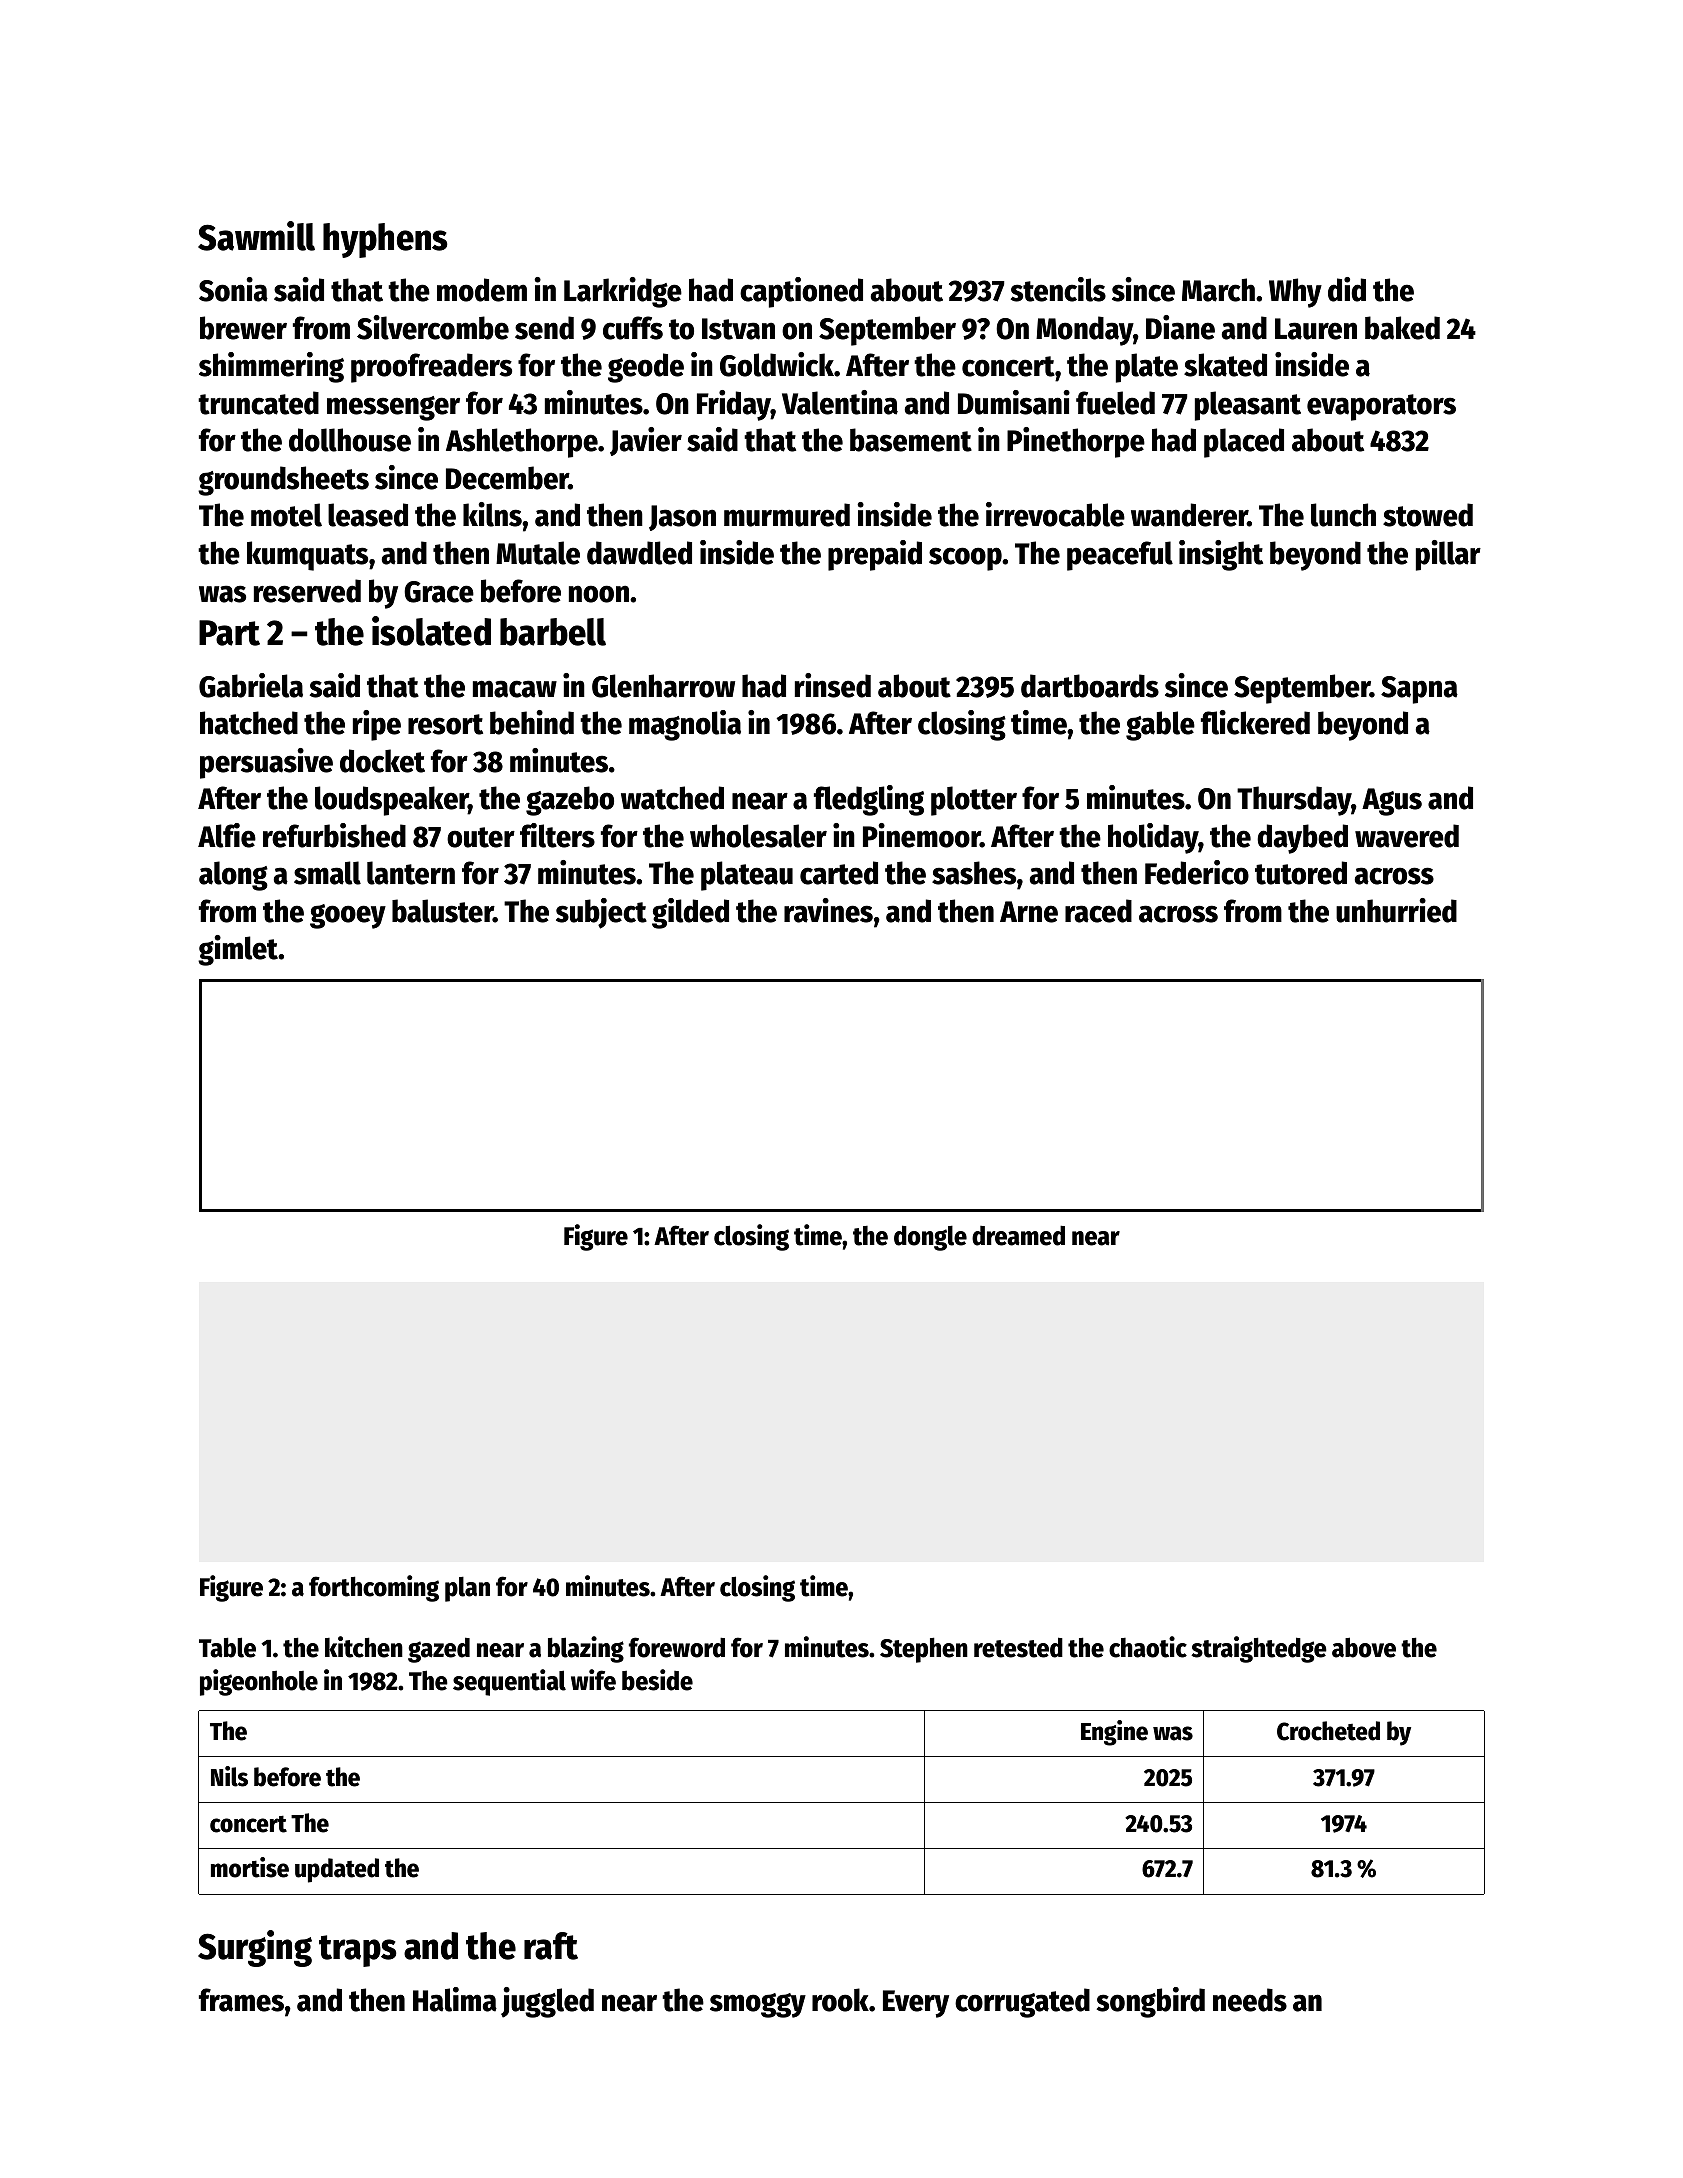  Describe the element at coordinates (1347, 289) in the page. I see `did` at that location.
